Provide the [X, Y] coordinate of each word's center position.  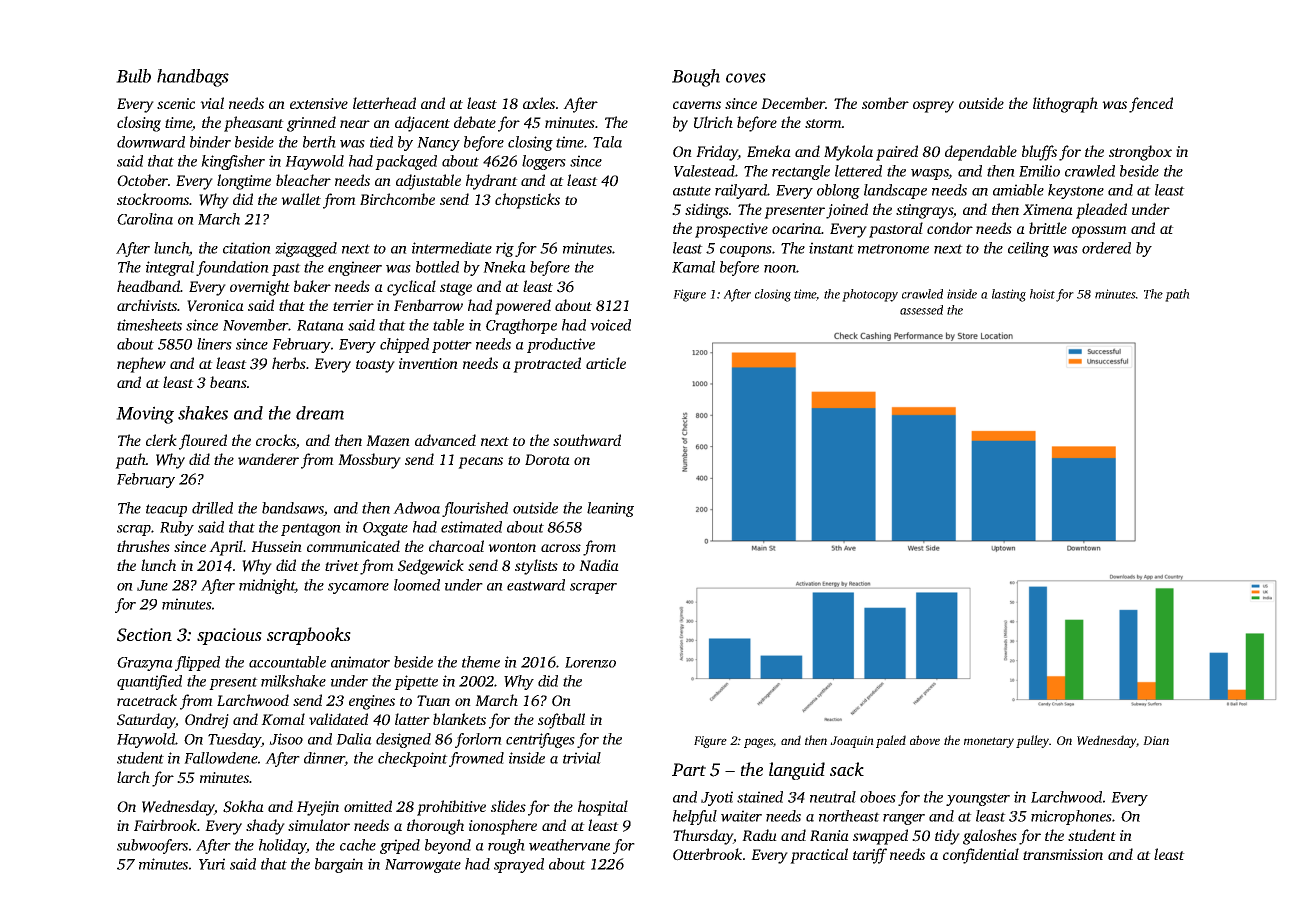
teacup [166, 510]
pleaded [1101, 211]
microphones [1071, 817]
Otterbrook [707, 854]
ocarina [796, 228]
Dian [1156, 740]
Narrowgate [423, 866]
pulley [1033, 741]
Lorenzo [590, 662]
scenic [176, 103]
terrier [353, 305]
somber [885, 103]
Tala [607, 142]
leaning [610, 509]
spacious [229, 636]
